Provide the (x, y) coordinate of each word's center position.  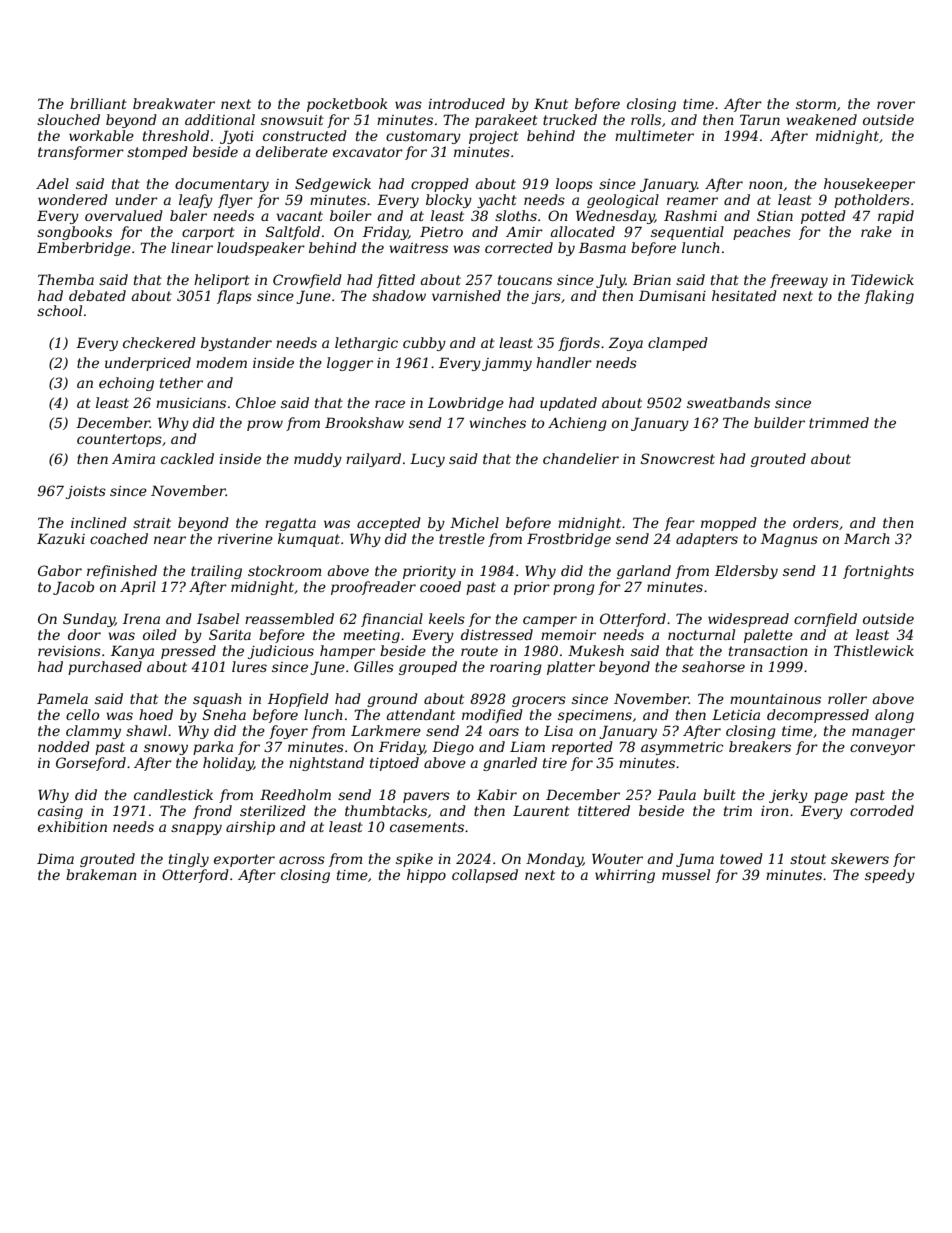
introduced (466, 103)
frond (212, 812)
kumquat (309, 540)
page (831, 797)
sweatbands (728, 402)
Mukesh (596, 650)
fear (679, 524)
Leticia (736, 714)
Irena (141, 618)
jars (546, 297)
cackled (187, 458)
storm (816, 104)
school (59, 310)
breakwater (174, 103)
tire (555, 763)
